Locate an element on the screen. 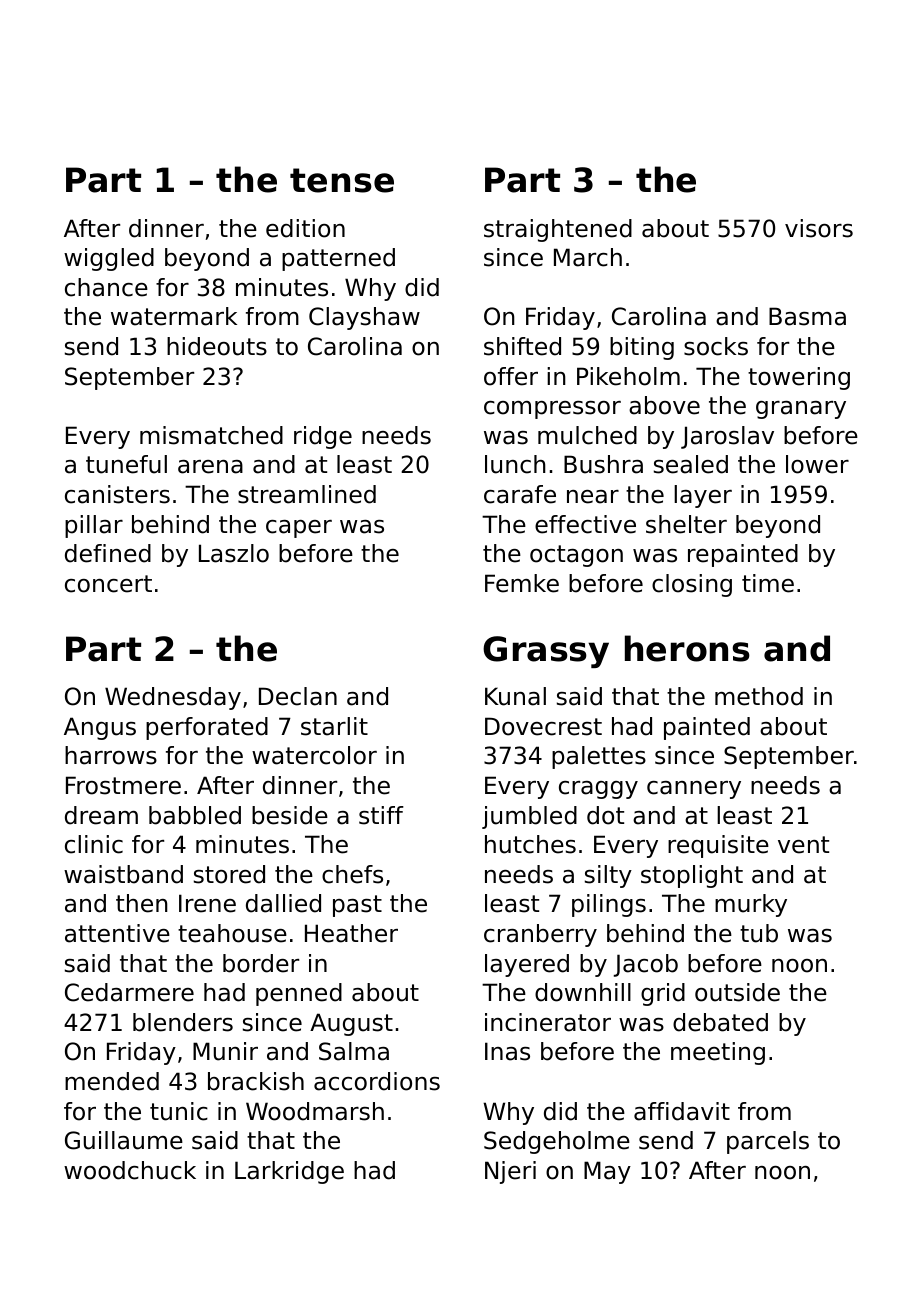  tense is located at coordinates (342, 180).
